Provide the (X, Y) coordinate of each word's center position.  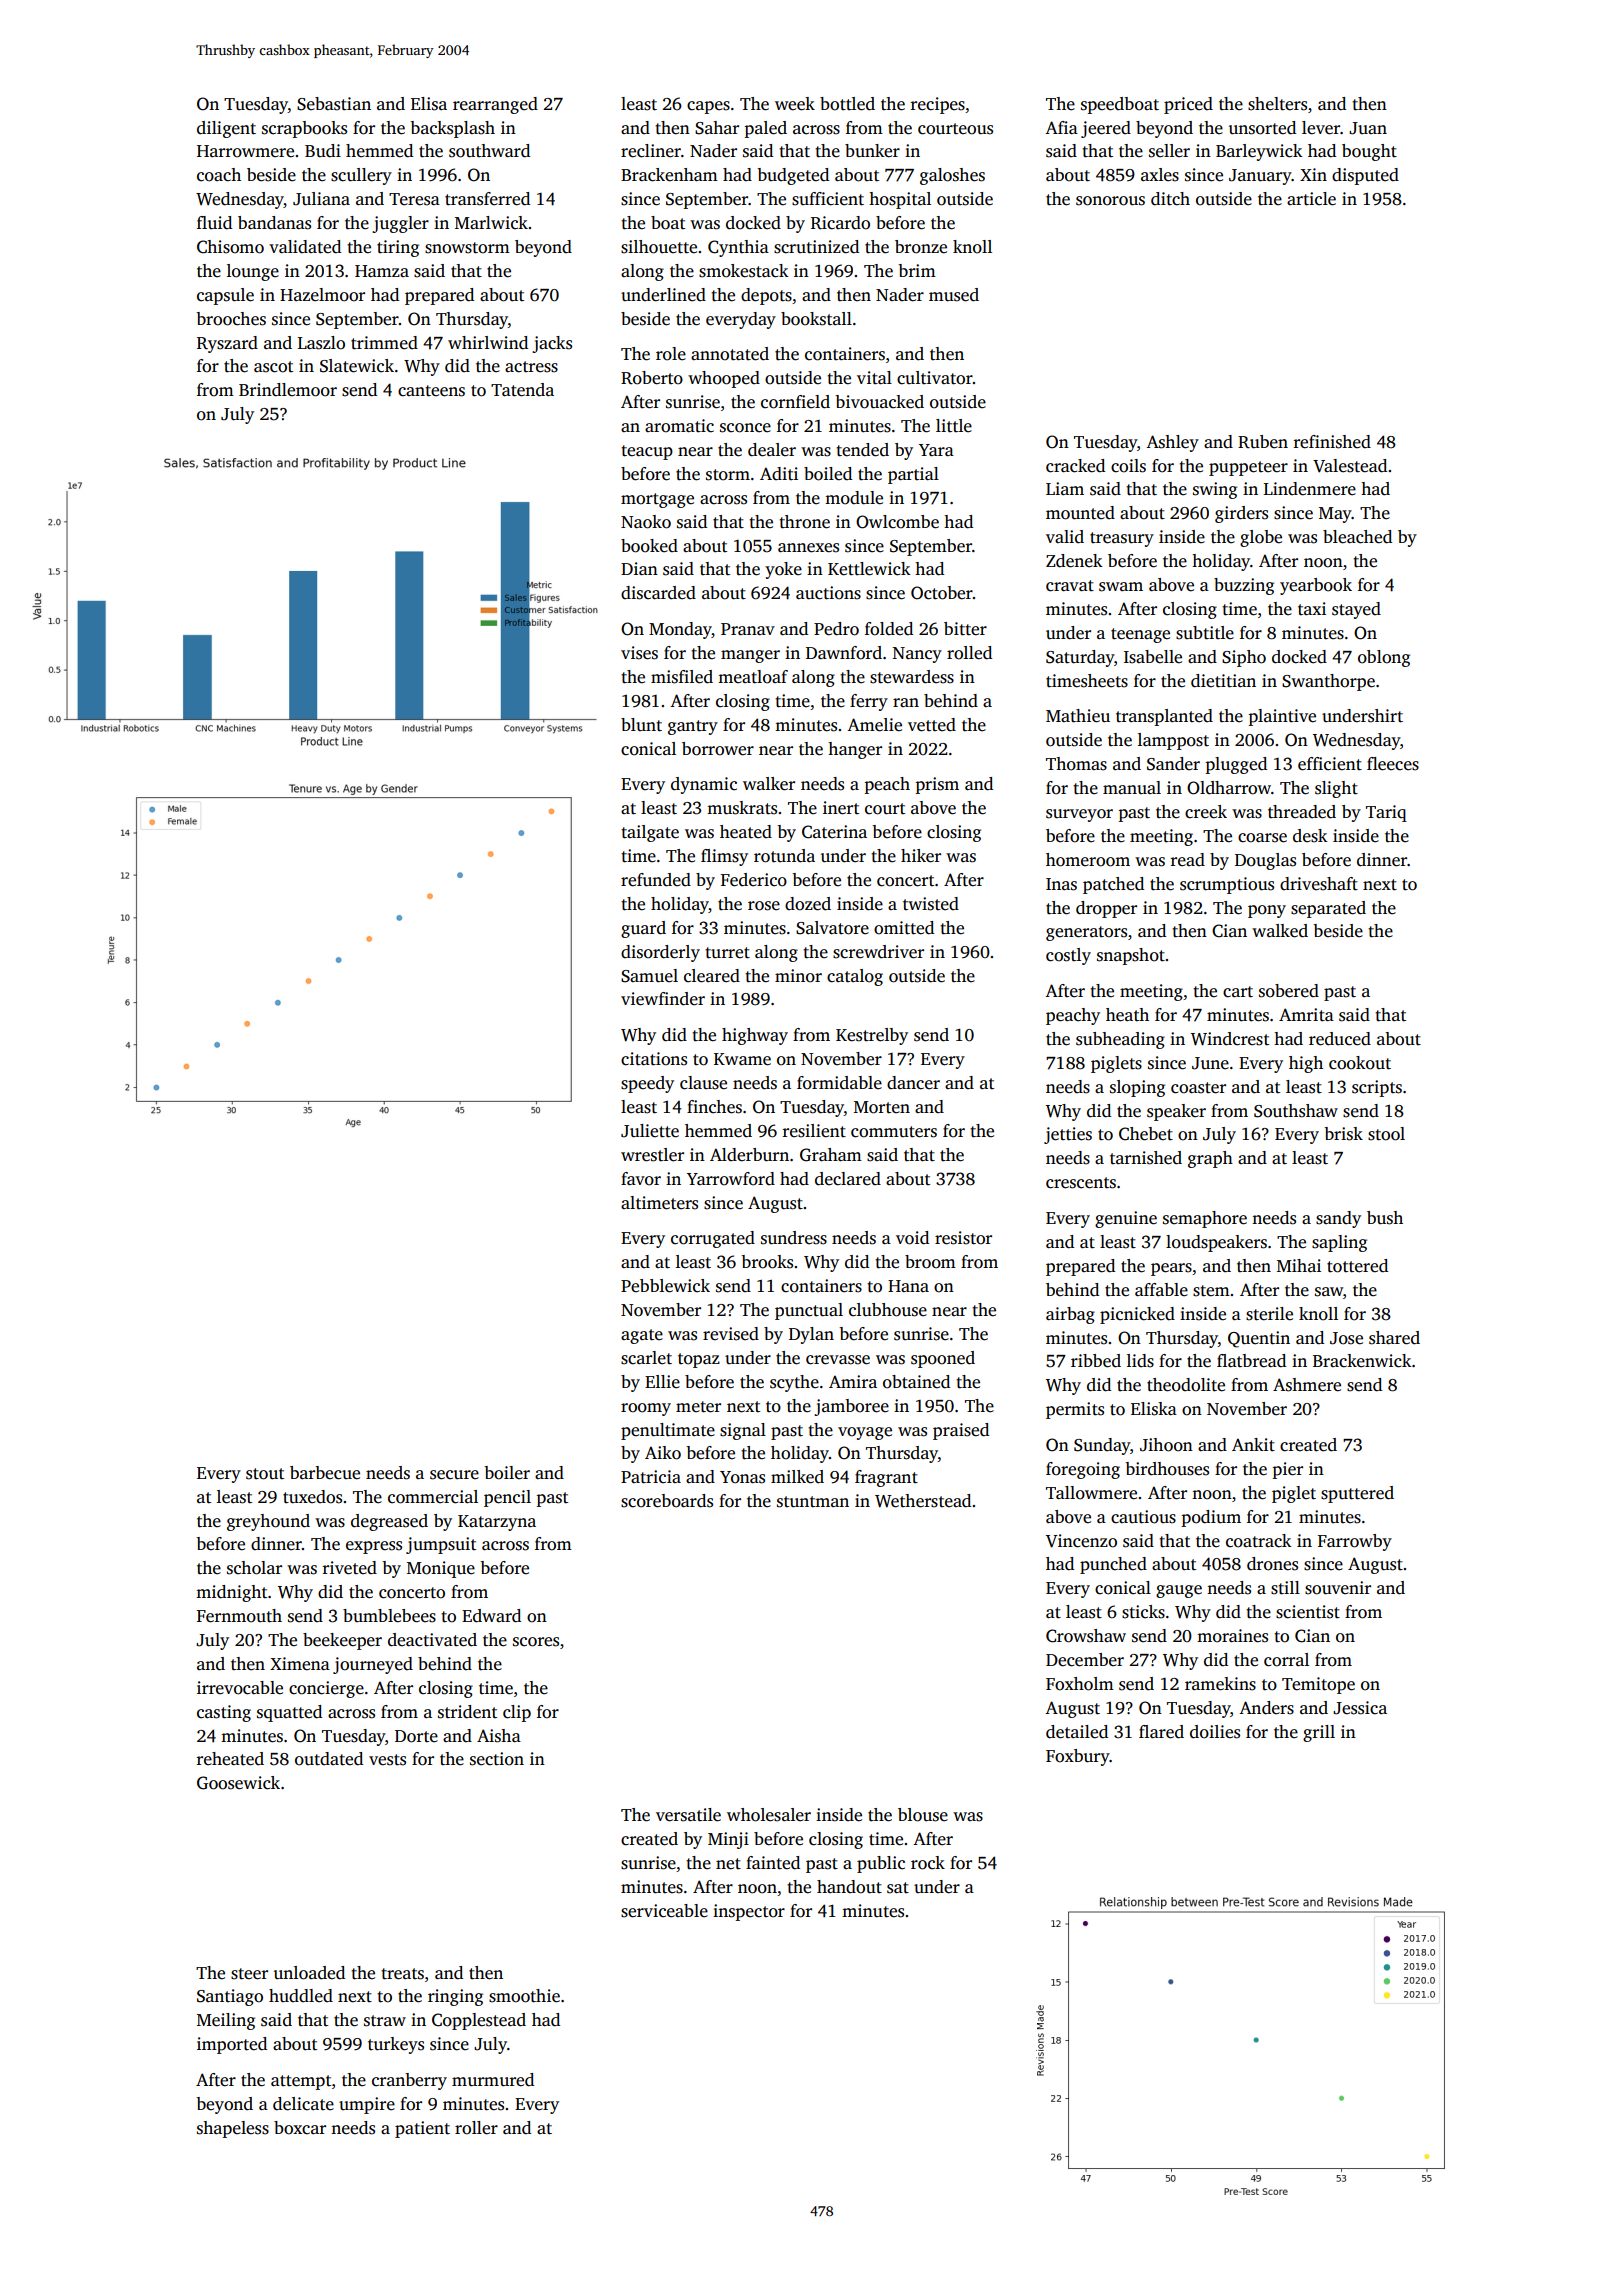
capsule (225, 296)
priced (1188, 105)
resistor (963, 1238)
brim (917, 270)
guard (643, 929)
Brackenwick (1362, 1361)
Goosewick (238, 1783)
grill (1319, 1733)
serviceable (664, 1911)
